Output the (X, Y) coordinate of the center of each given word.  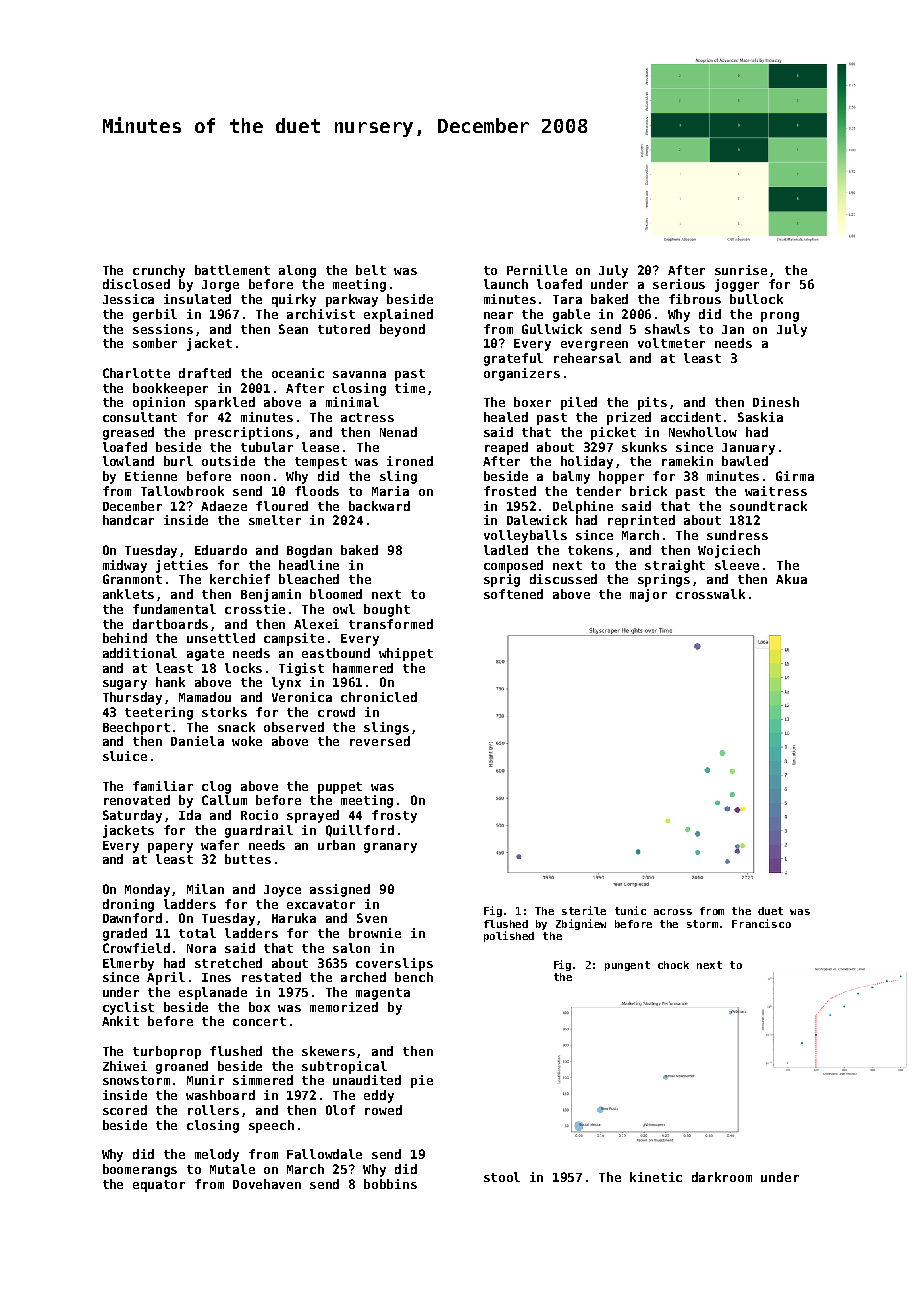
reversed (380, 741)
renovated (137, 800)
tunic (630, 910)
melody (217, 1155)
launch (506, 284)
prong (780, 317)
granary (390, 848)
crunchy (159, 271)
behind (125, 638)
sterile (584, 910)
